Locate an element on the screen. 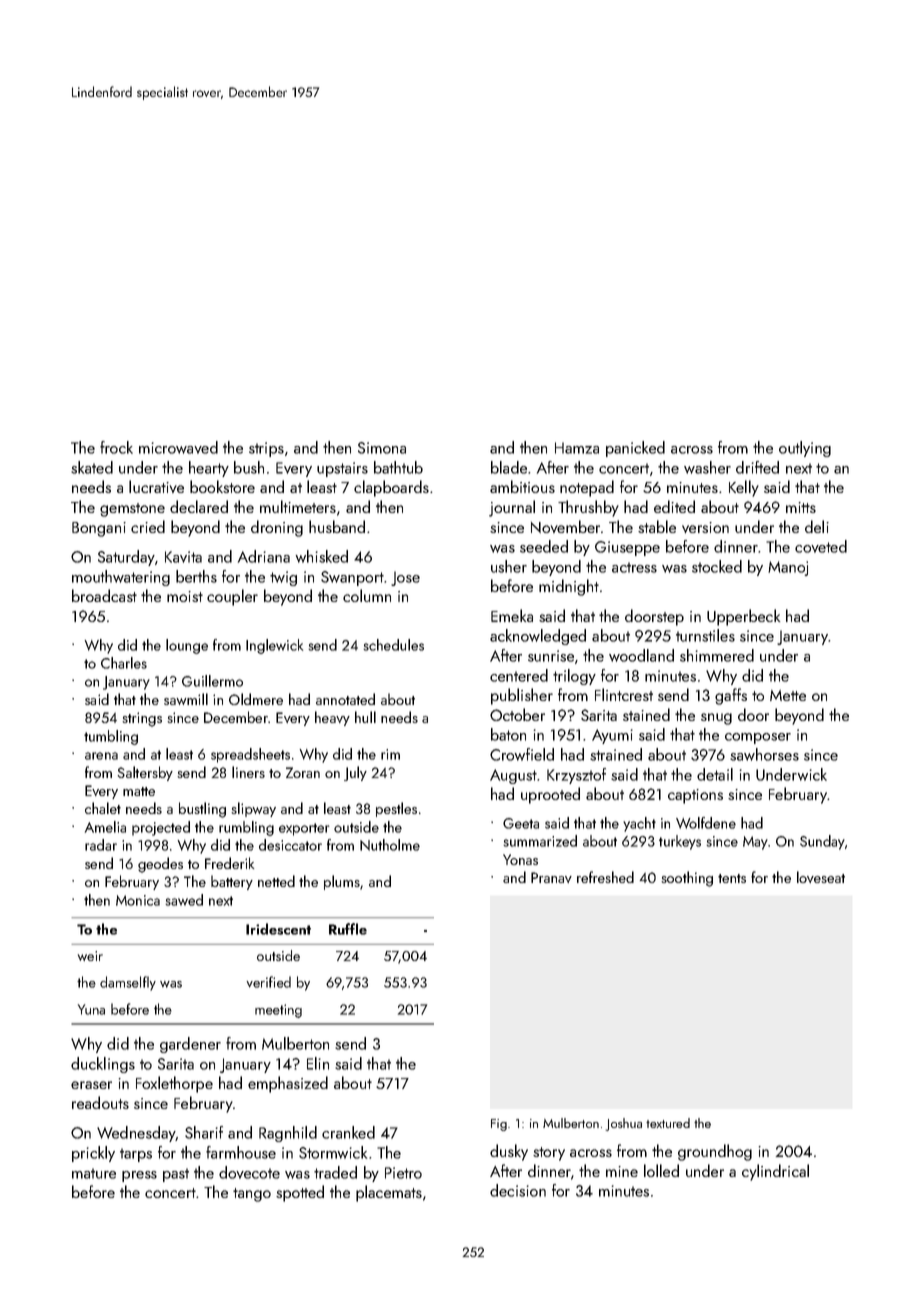 The width and height of the screenshot is (924, 1311). weir is located at coordinates (90, 956).
